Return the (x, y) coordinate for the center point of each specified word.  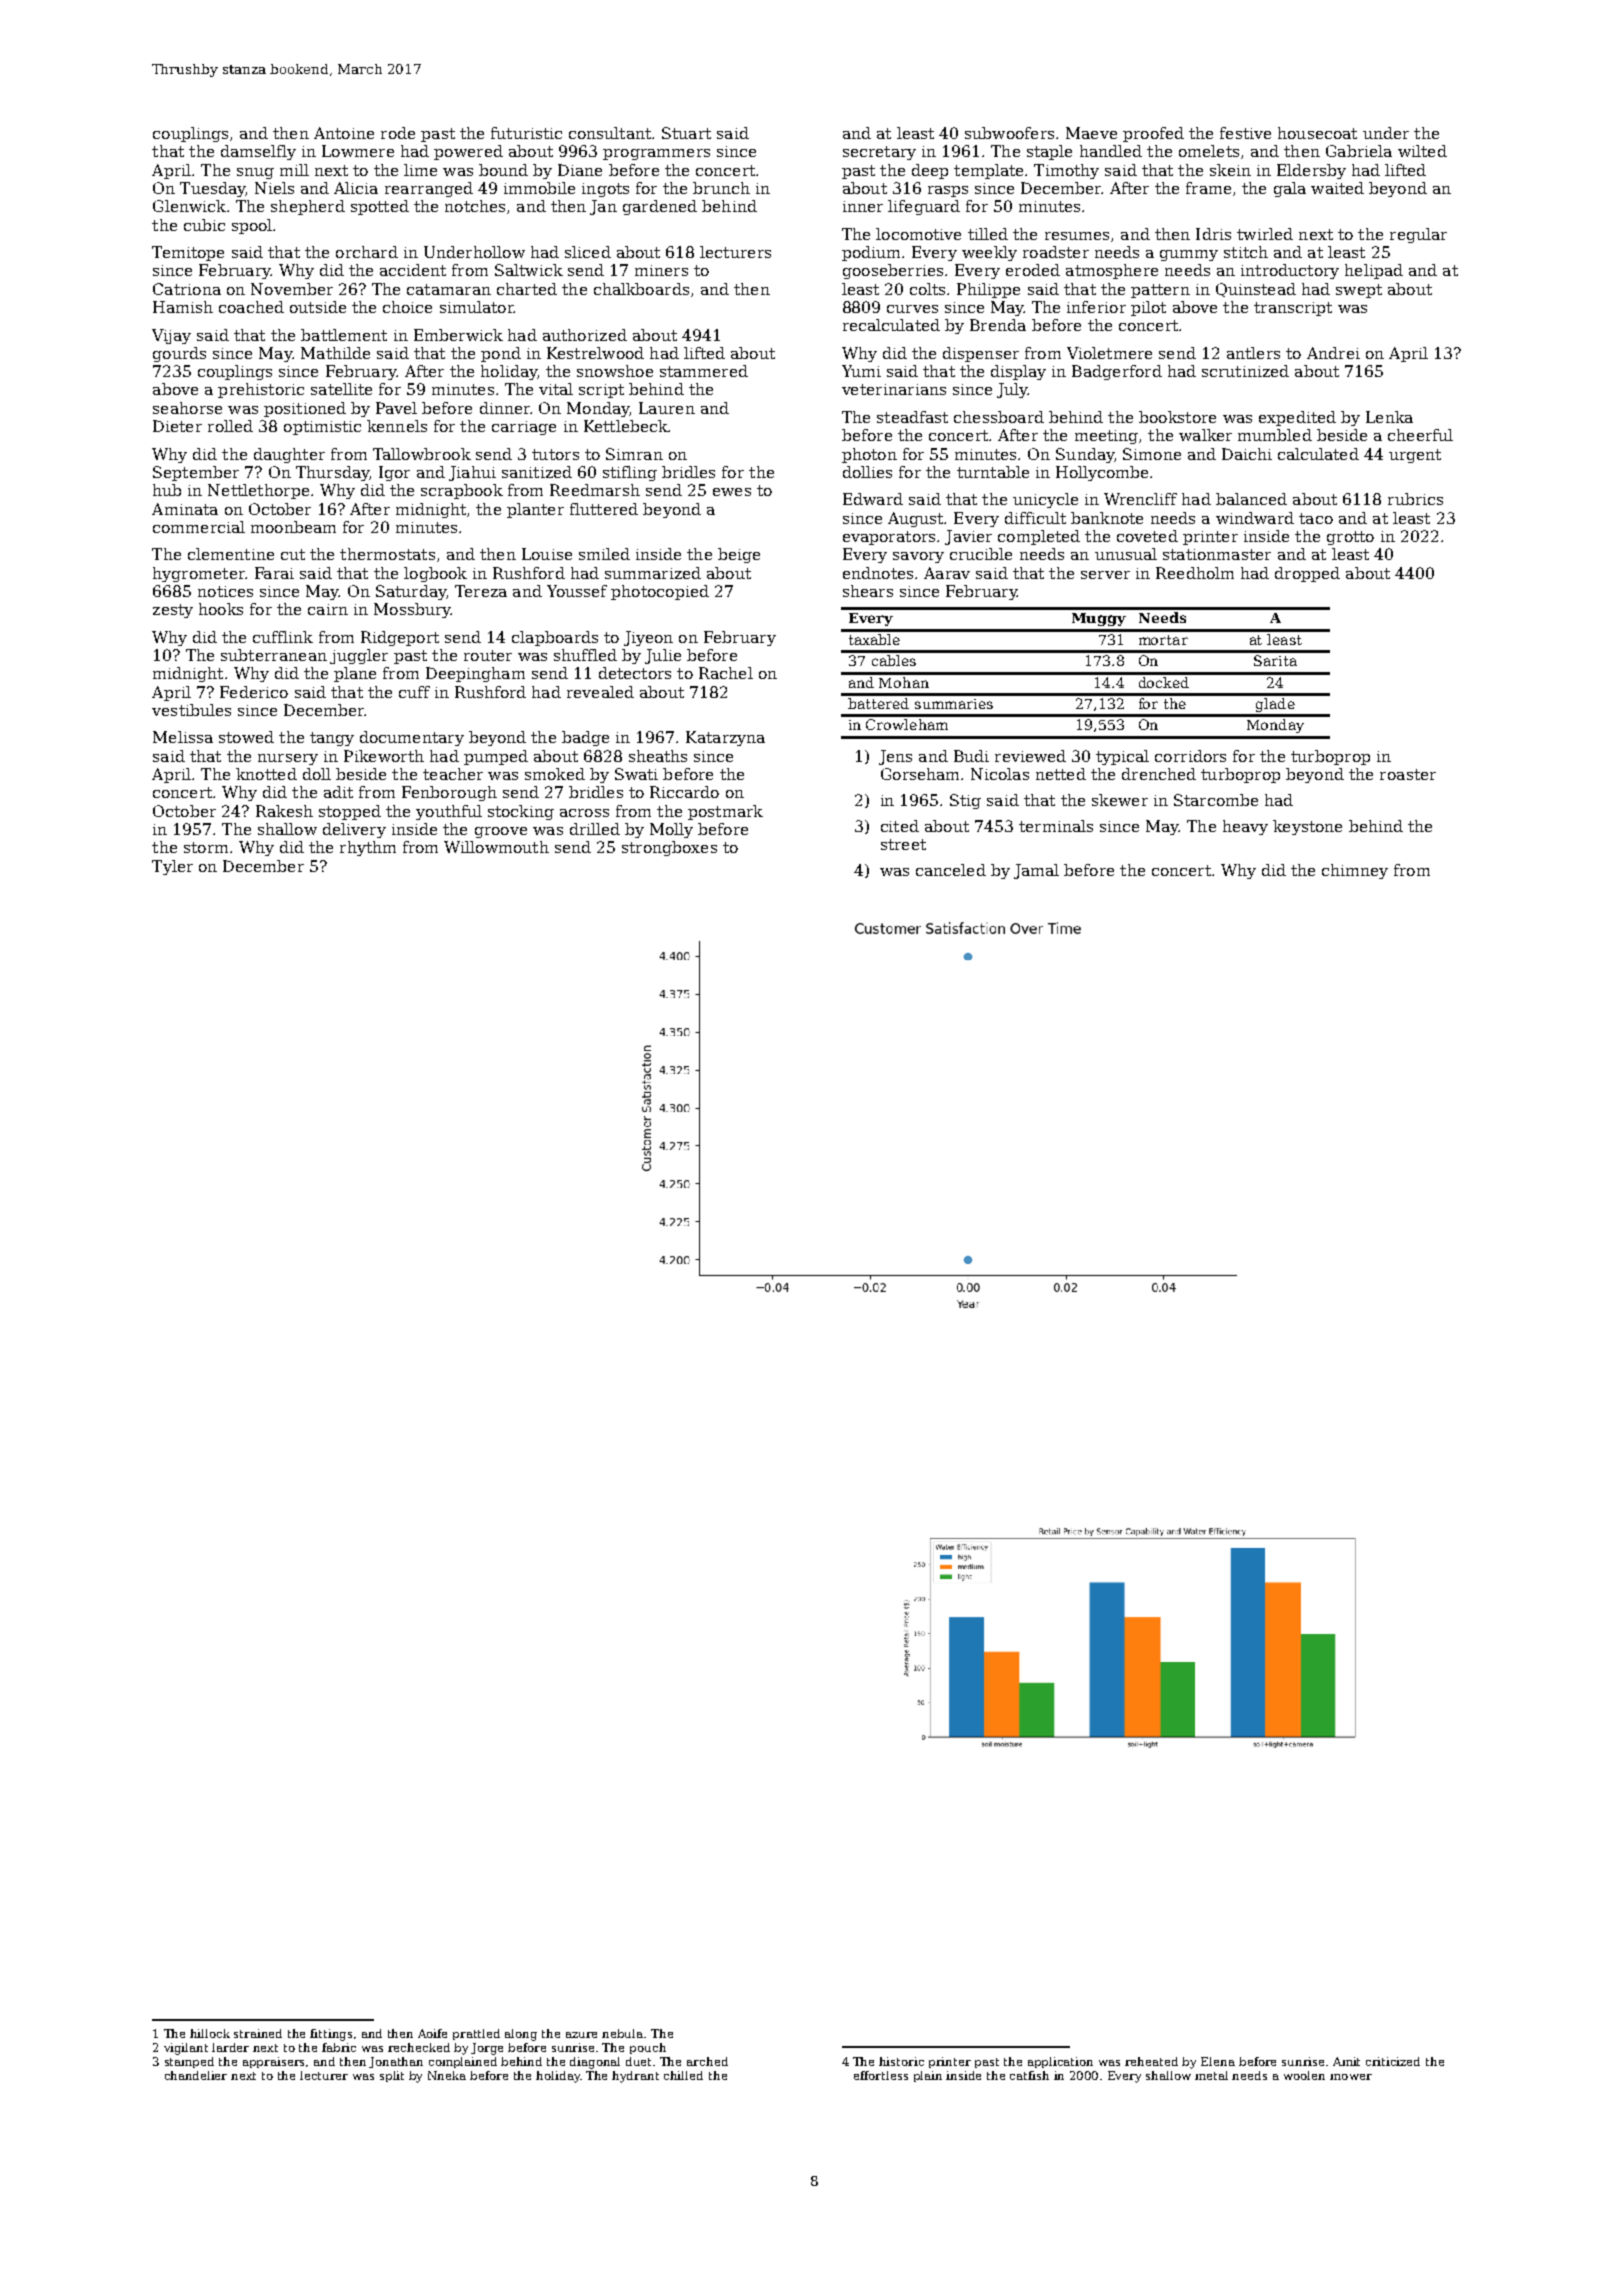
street (903, 844)
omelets (1209, 151)
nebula (622, 2033)
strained (258, 2033)
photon (869, 455)
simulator (477, 307)
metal (1211, 2075)
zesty (173, 611)
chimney (1355, 871)
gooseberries (893, 271)
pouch (648, 2048)
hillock (210, 2033)
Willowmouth (496, 847)
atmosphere (1112, 271)
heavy (1245, 827)
